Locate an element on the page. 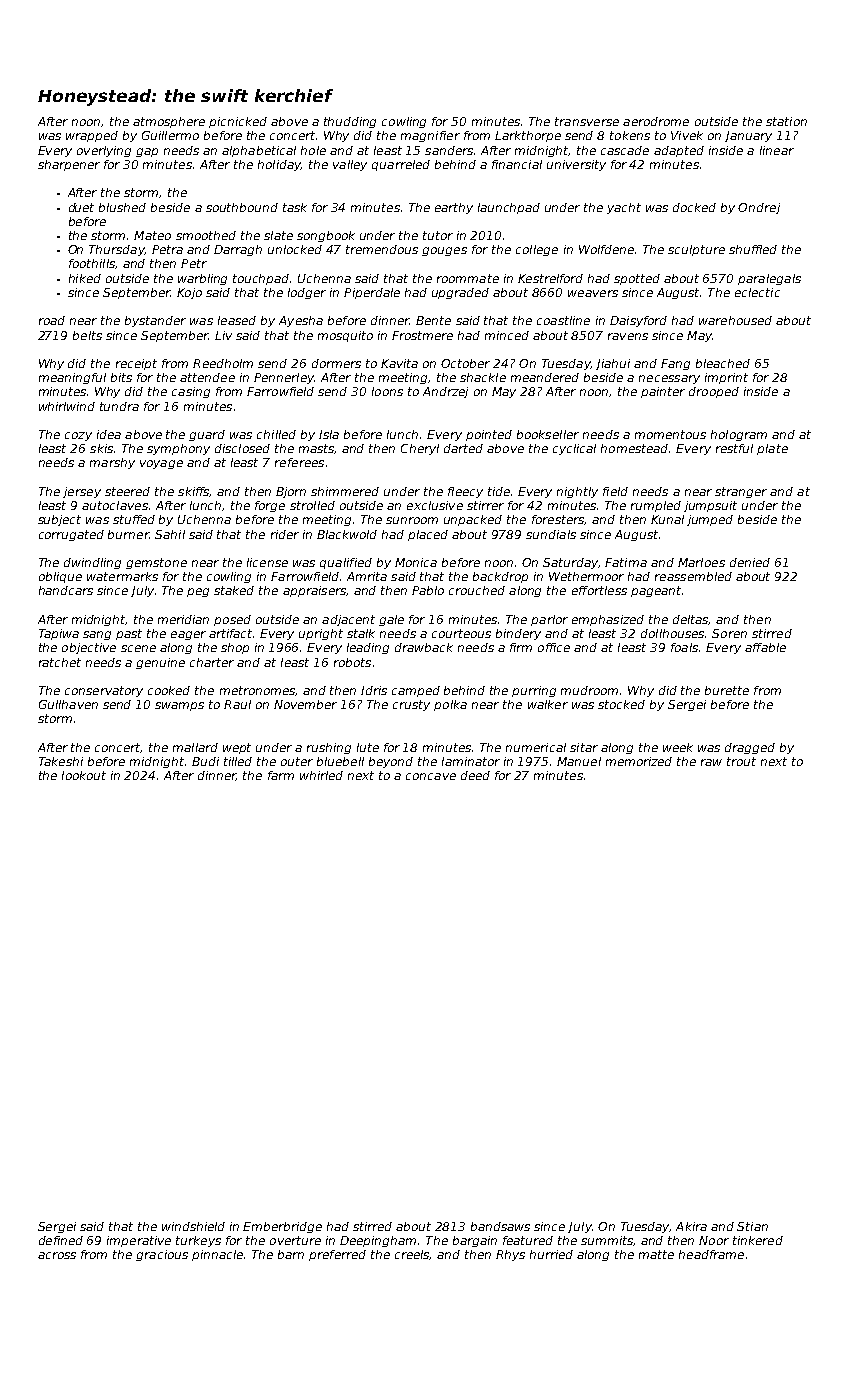 Image resolution: width=849 pixels, height=1400 pixels. farm is located at coordinates (281, 775).
